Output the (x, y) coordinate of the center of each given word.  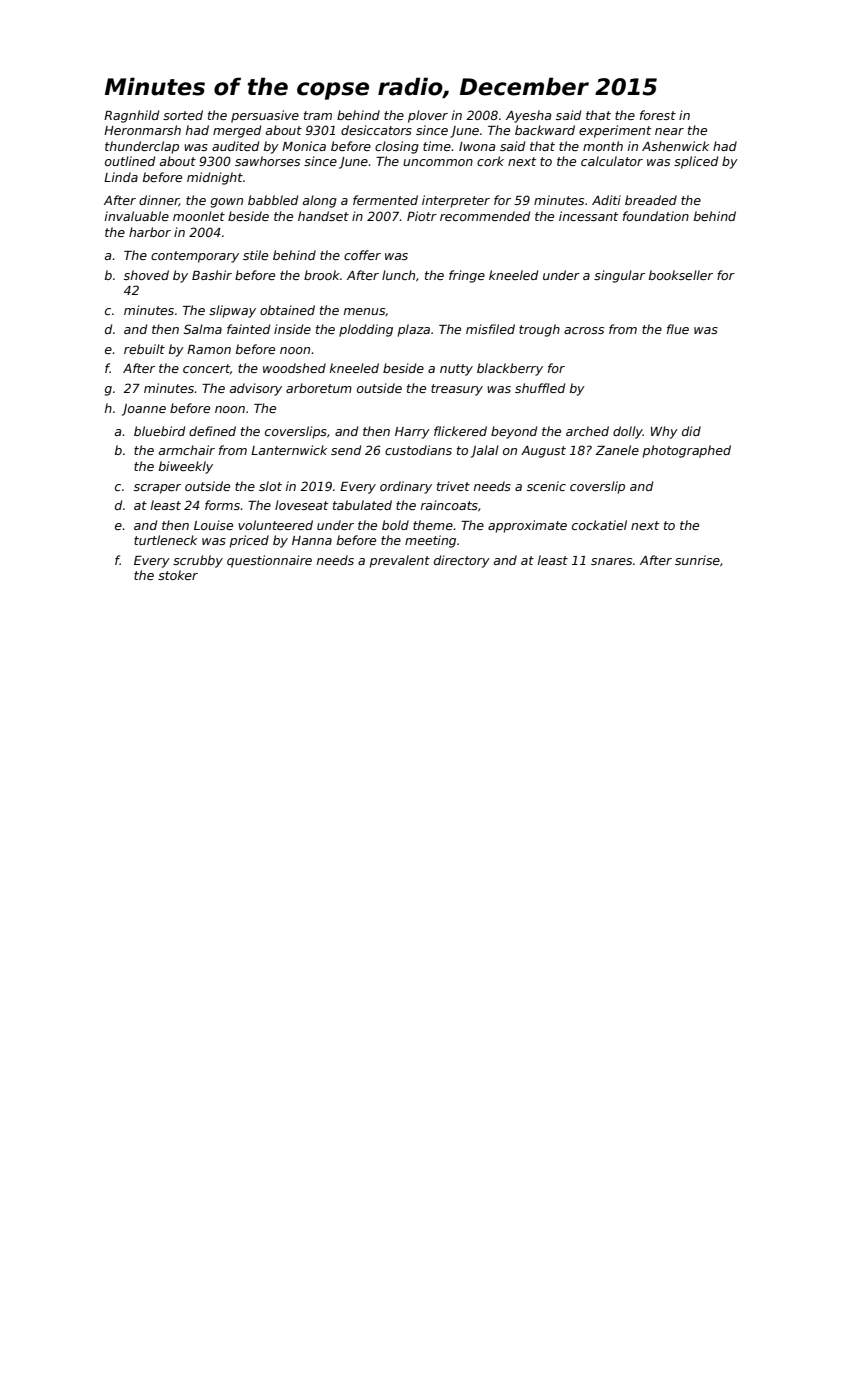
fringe (467, 276)
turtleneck (165, 540)
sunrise (697, 560)
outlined (130, 161)
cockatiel (599, 525)
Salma (203, 329)
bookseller (681, 275)
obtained (287, 310)
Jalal (485, 451)
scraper (157, 489)
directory (462, 561)
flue (678, 329)
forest (658, 115)
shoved (146, 275)
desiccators (376, 130)
